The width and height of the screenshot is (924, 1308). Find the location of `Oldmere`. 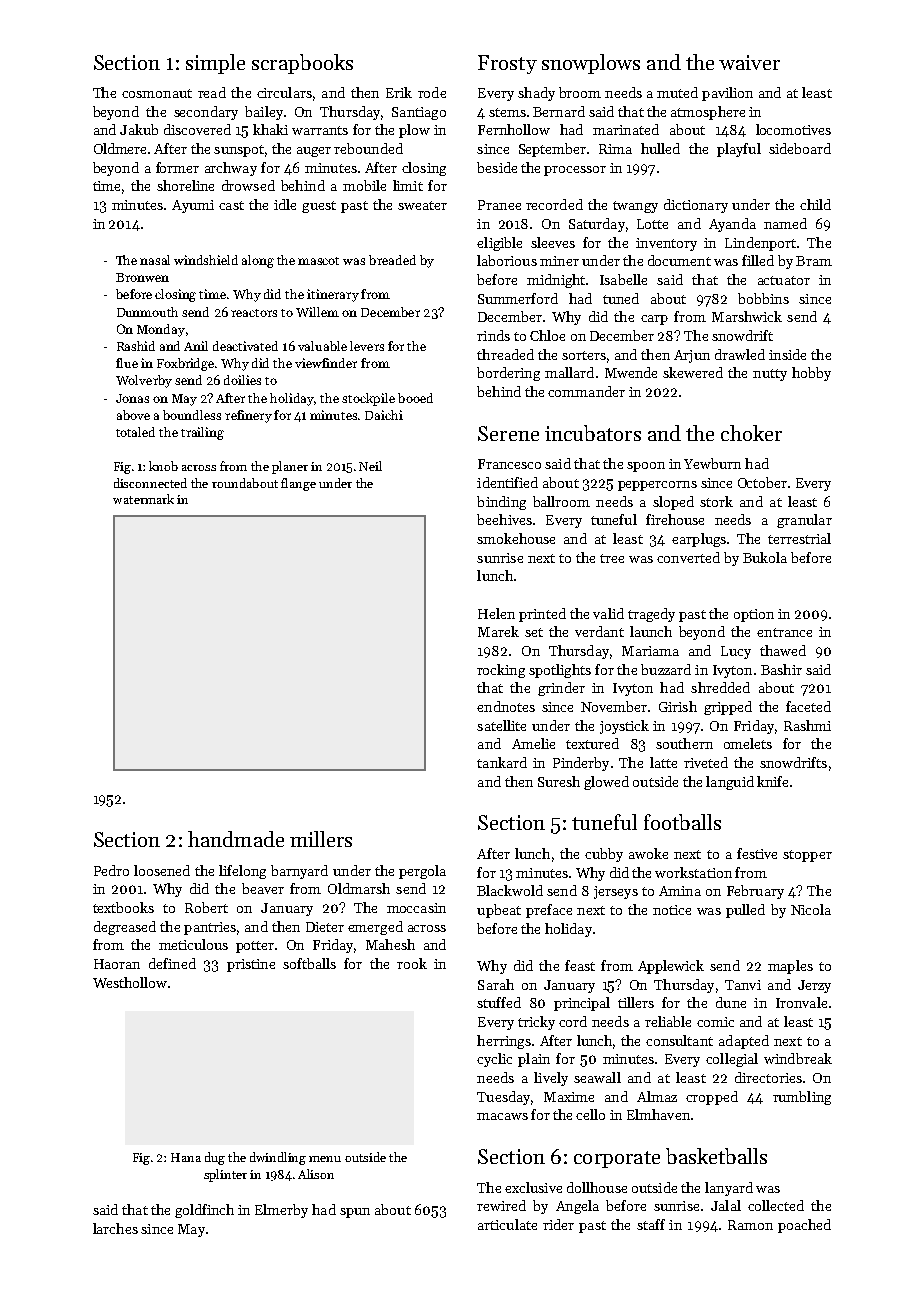

Oldmere is located at coordinates (120, 148).
